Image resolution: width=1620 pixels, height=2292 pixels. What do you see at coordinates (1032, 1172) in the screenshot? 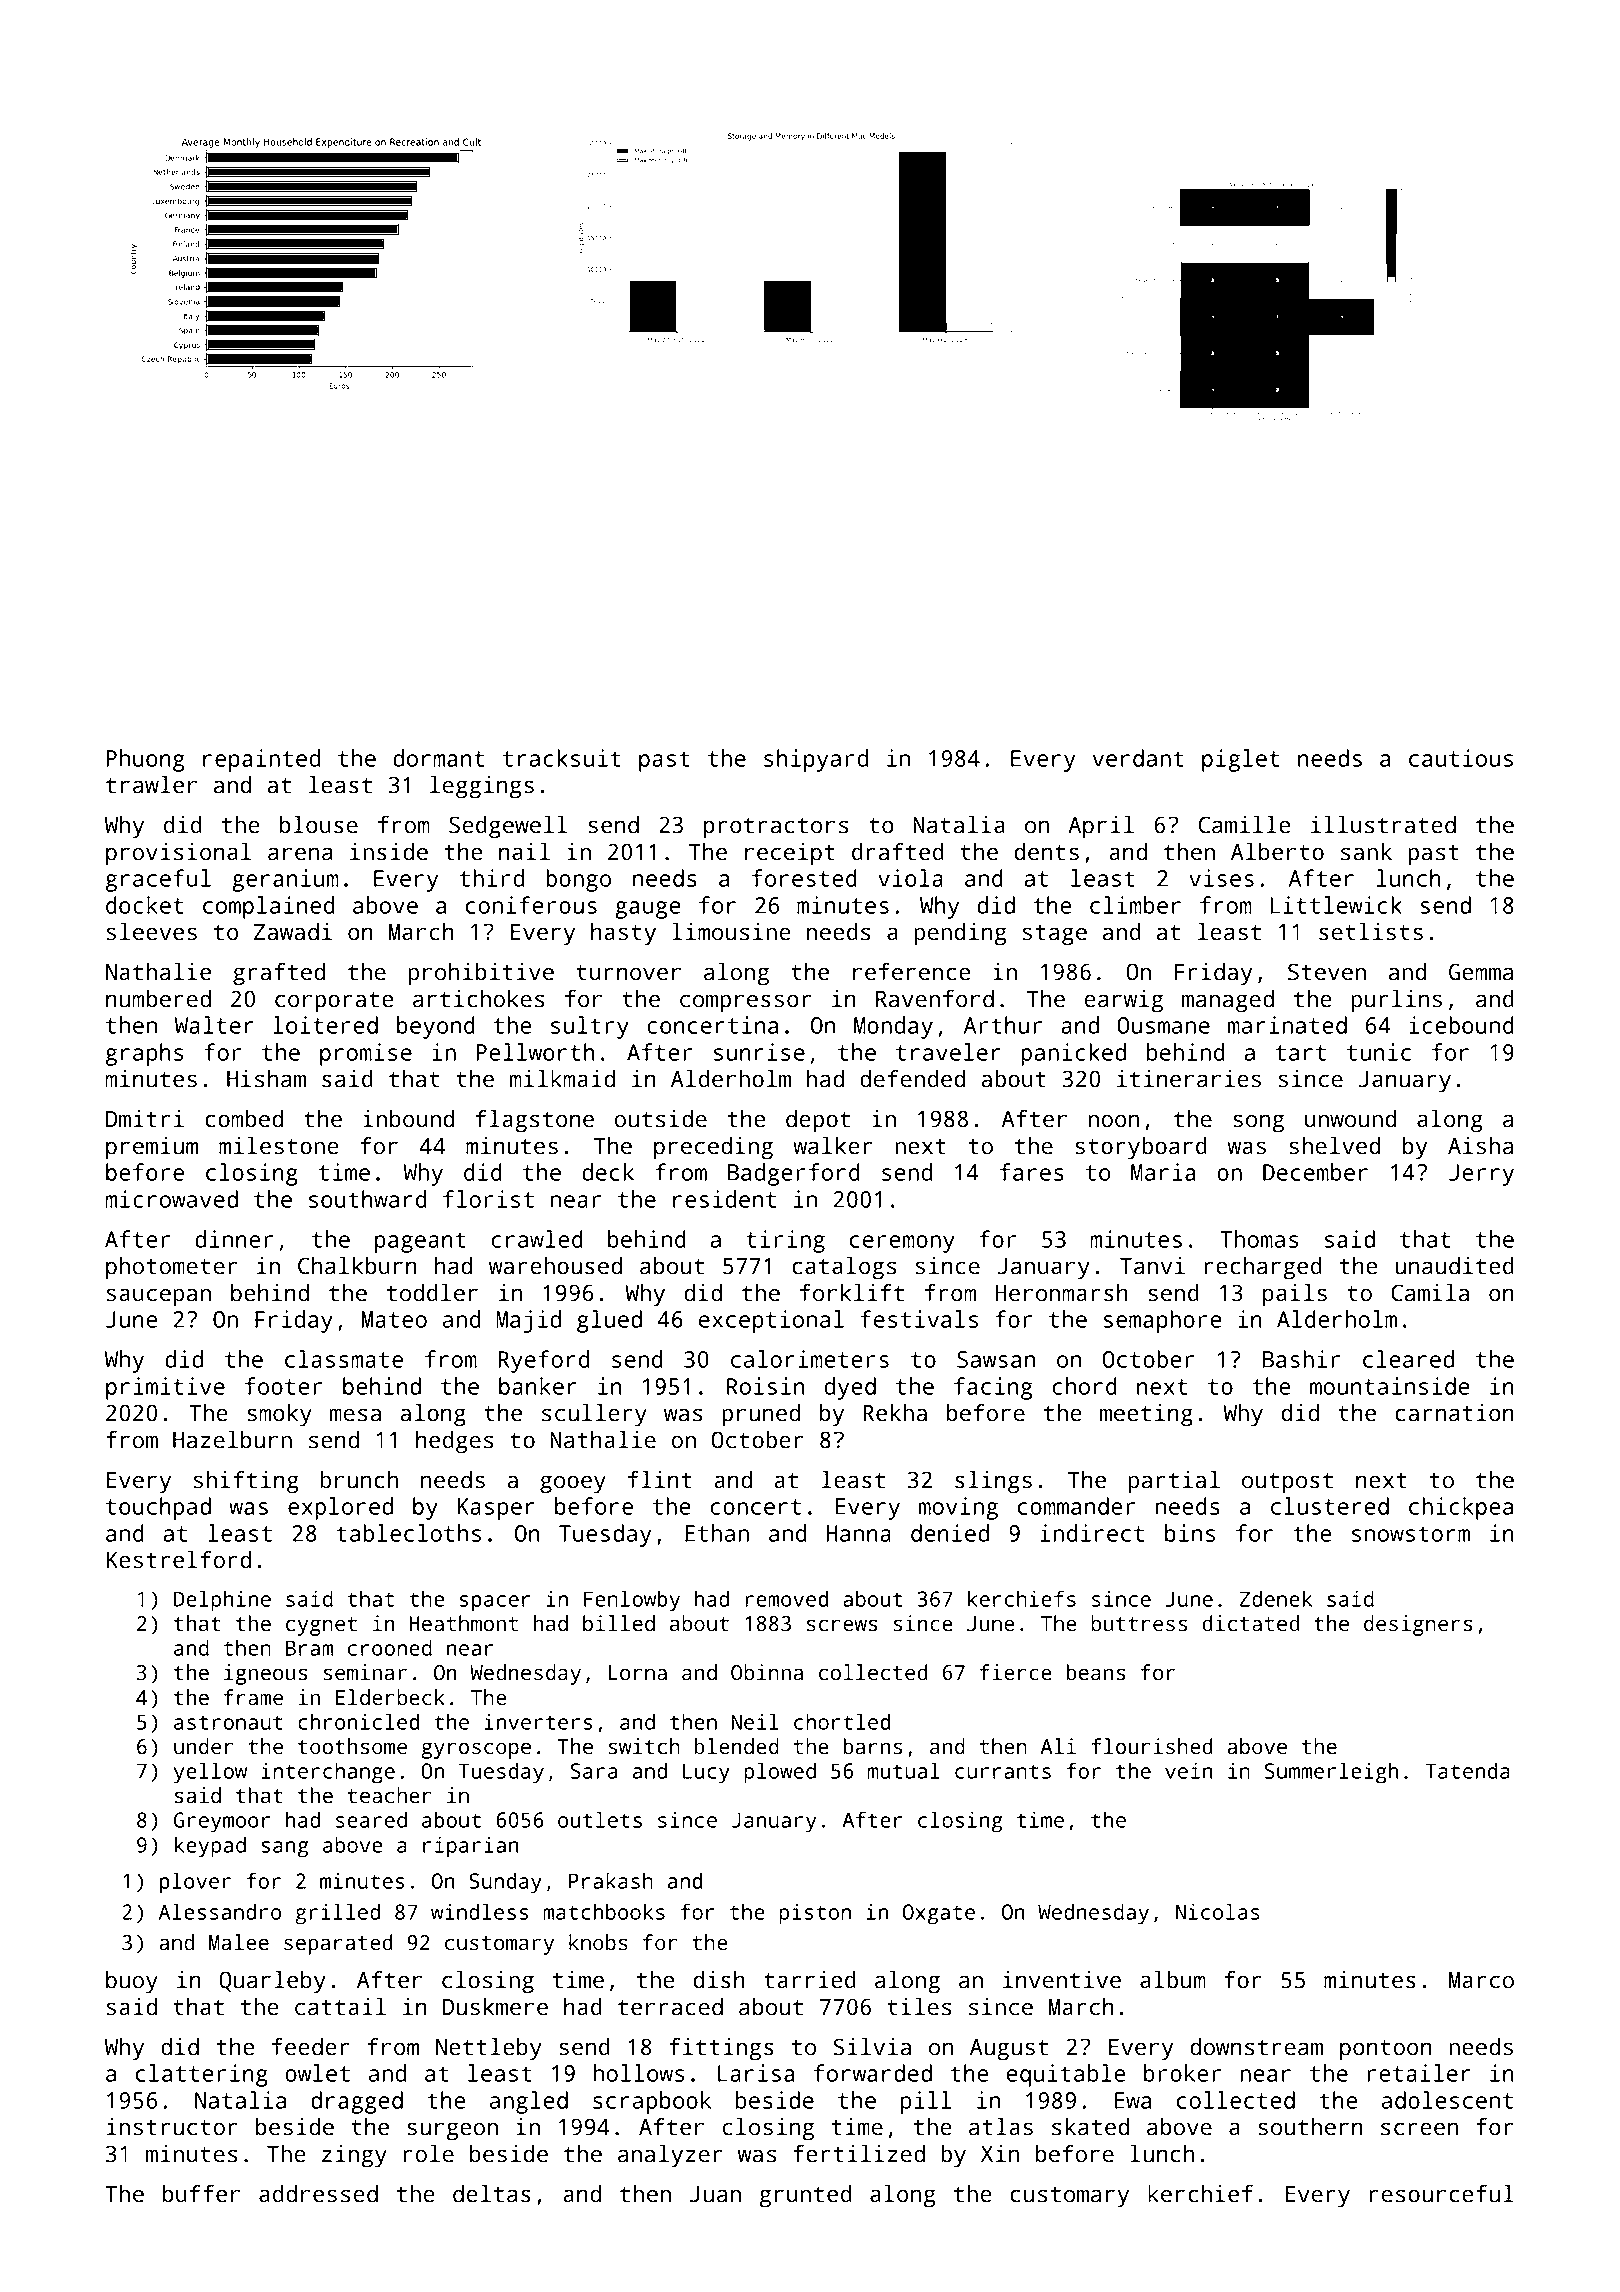
I see `fares` at bounding box center [1032, 1172].
